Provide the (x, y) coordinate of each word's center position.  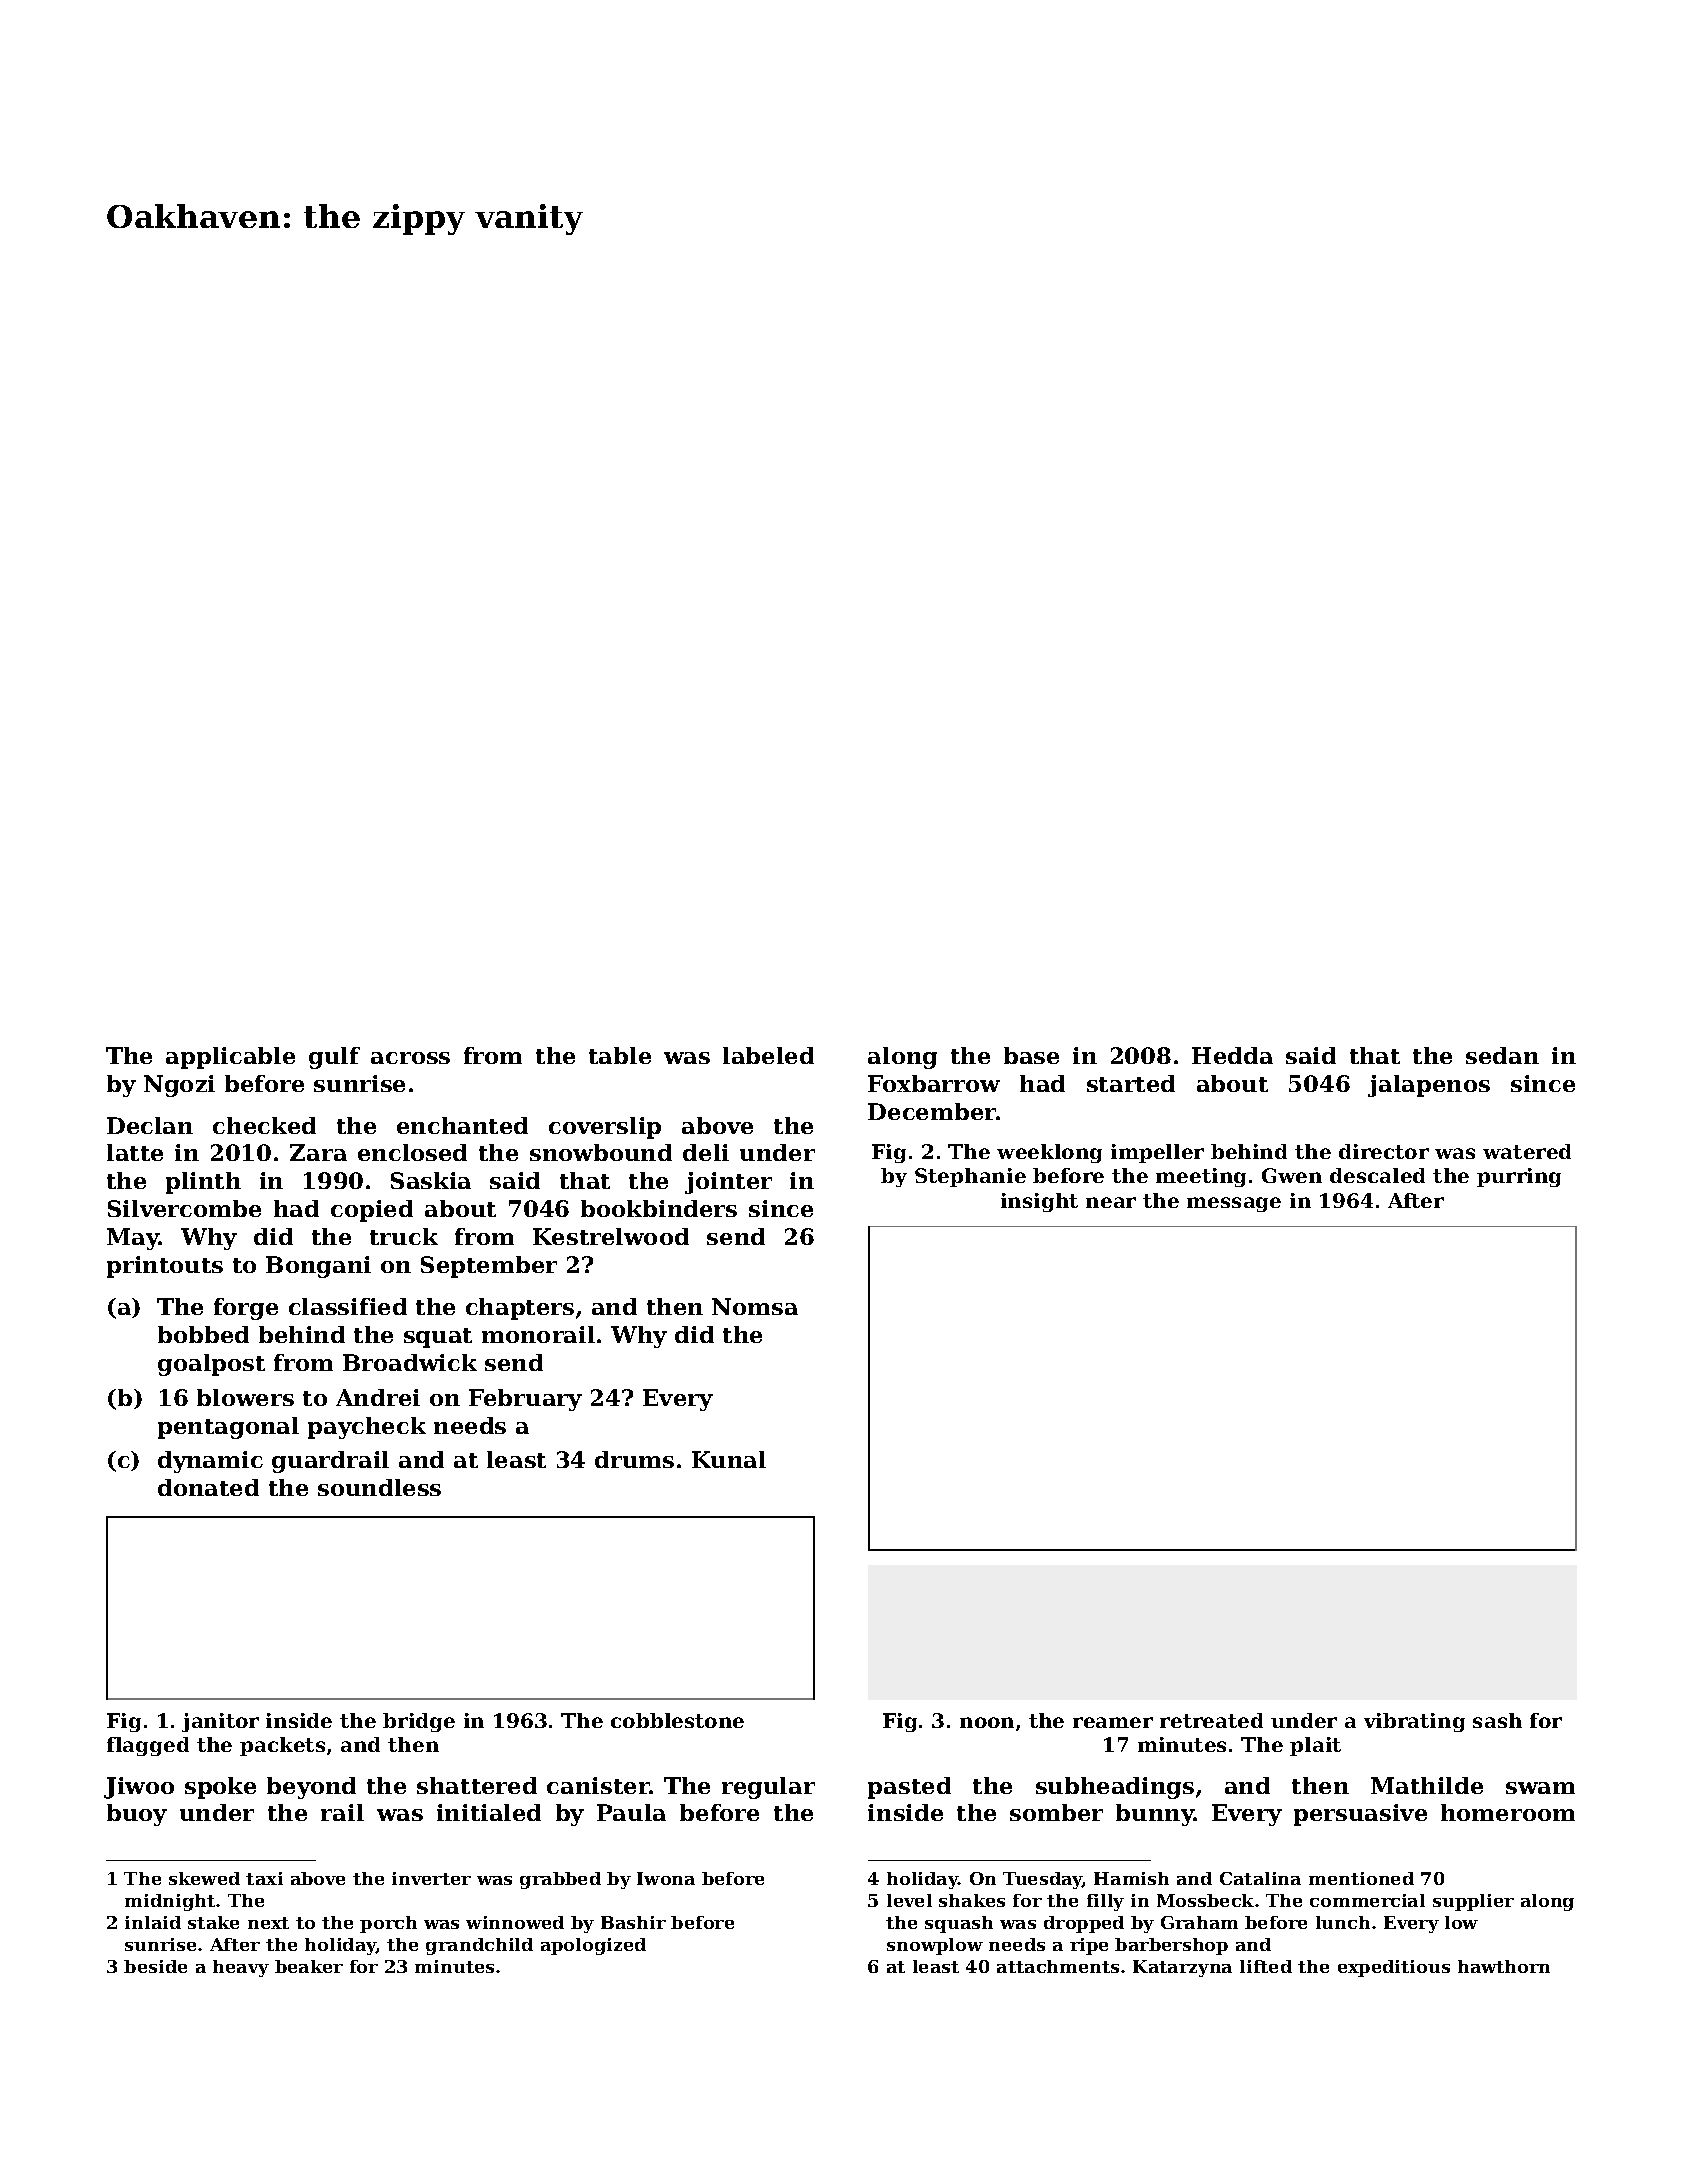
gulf (334, 1058)
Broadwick (410, 1362)
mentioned (1361, 1878)
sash (1497, 1720)
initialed (489, 1812)
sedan (1502, 1055)
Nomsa (755, 1306)
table (620, 1055)
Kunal (729, 1459)
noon (987, 1722)
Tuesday (1043, 1880)
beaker (309, 1966)
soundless (379, 1487)
